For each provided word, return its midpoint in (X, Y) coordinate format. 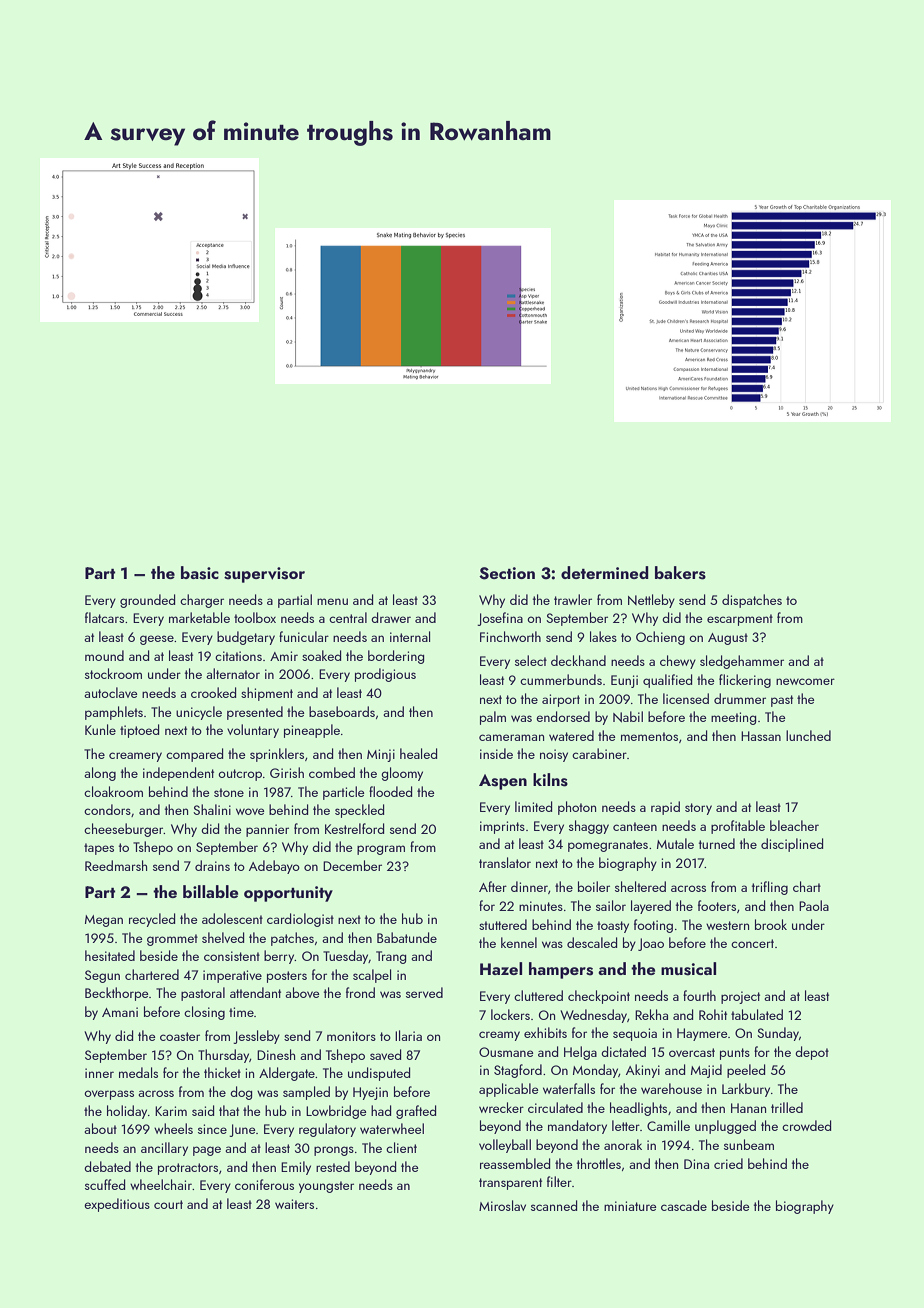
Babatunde (407, 937)
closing (204, 1013)
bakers (680, 573)
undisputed (379, 1074)
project (740, 997)
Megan (104, 921)
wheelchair (161, 1184)
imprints (502, 827)
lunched (808, 735)
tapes (99, 849)
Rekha (651, 1014)
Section (507, 573)
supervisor (264, 575)
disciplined (792, 845)
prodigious (385, 675)
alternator (233, 673)
